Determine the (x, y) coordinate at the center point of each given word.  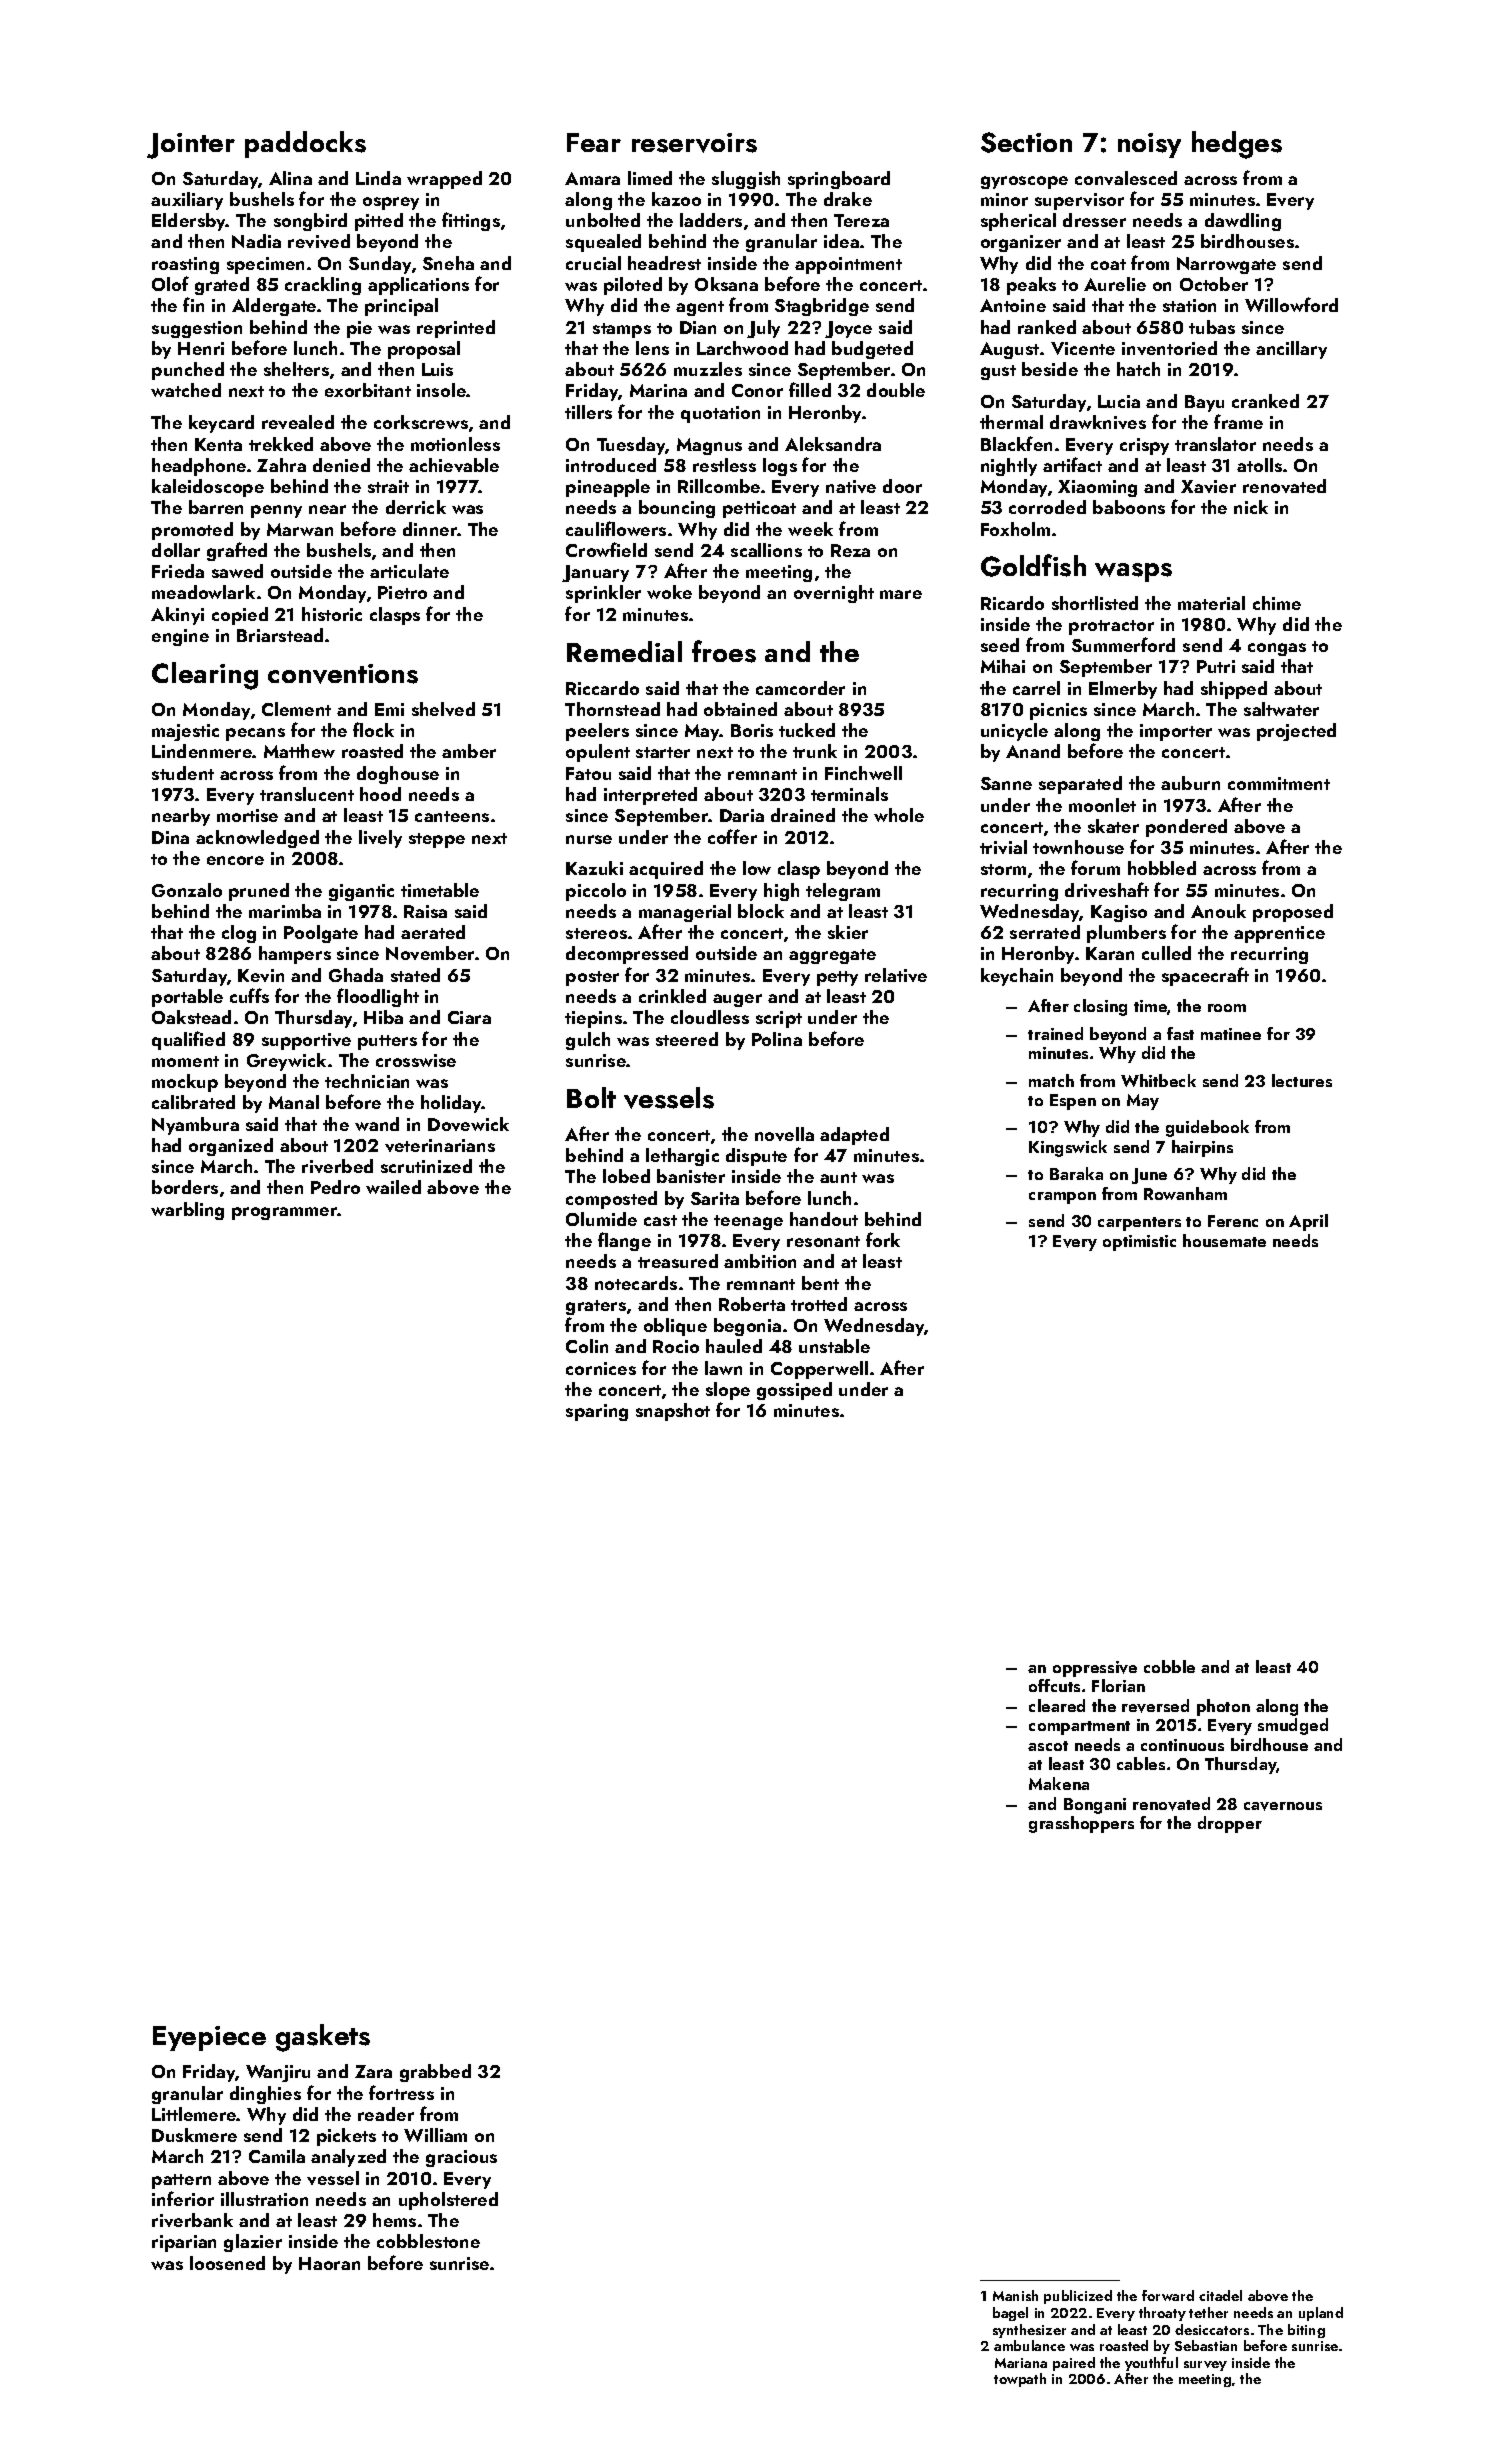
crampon (1062, 1198)
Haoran (329, 2263)
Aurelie (1115, 284)
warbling (187, 1211)
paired (1074, 2364)
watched (186, 390)
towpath (1020, 2380)
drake (848, 199)
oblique (675, 1327)
